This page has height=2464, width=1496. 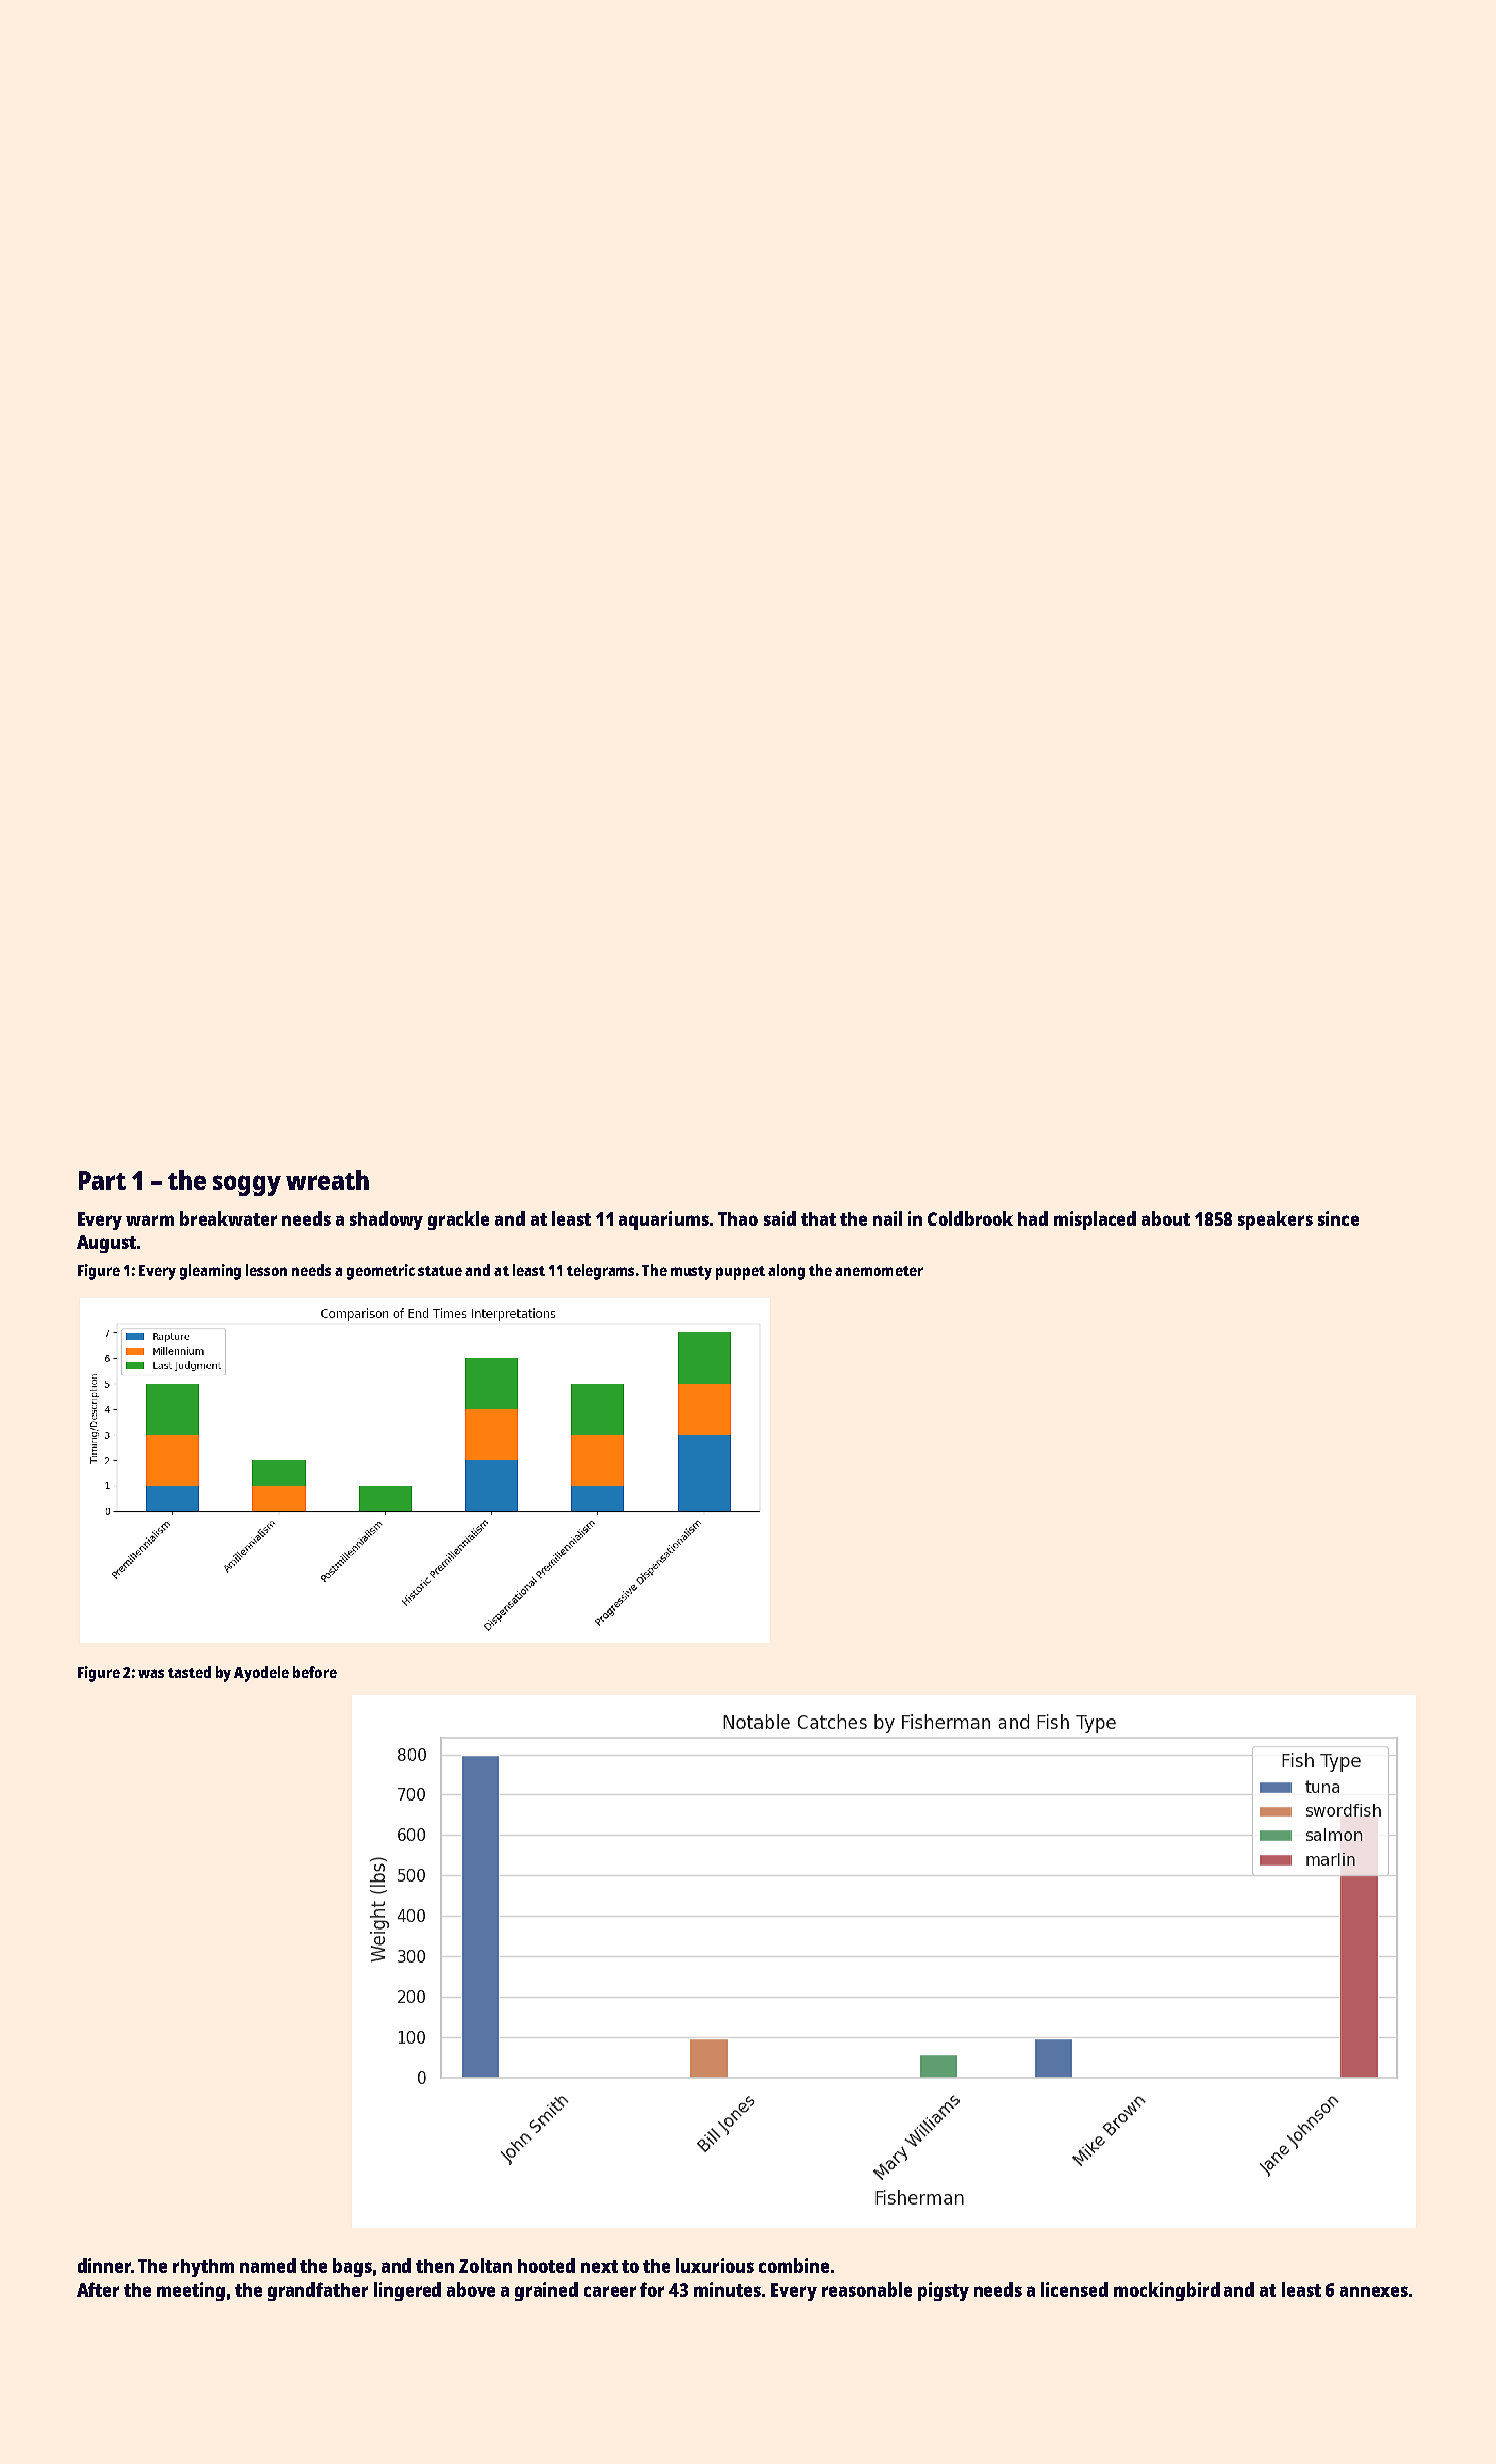 I want to click on was, so click(x=151, y=1673).
